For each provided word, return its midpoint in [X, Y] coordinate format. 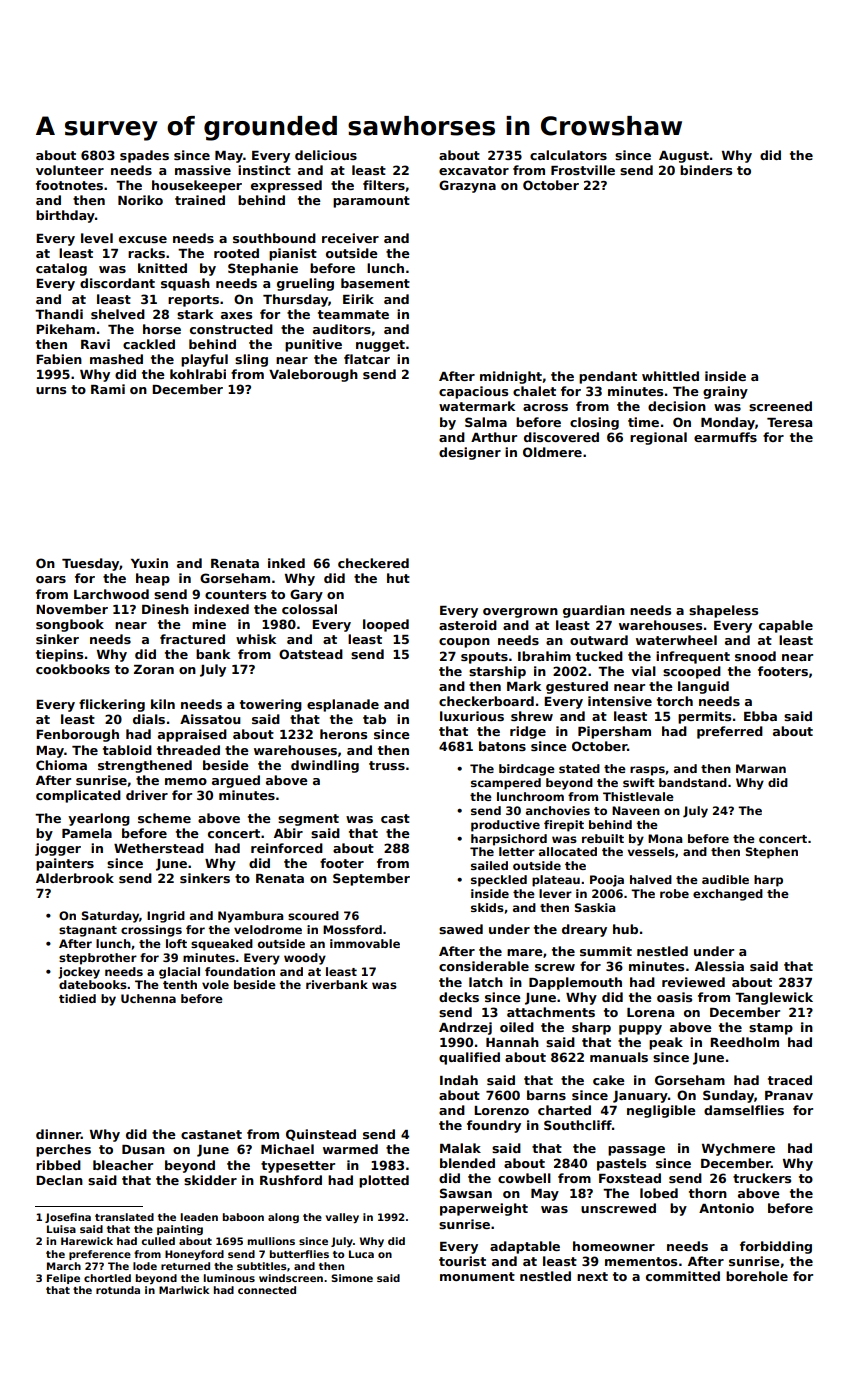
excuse [143, 239]
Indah [459, 1080]
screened [780, 406]
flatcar [367, 359]
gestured [577, 687]
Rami [108, 389]
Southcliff [578, 1125]
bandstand [693, 782]
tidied [77, 998]
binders [706, 170]
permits [704, 717]
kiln [163, 704]
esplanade [343, 705]
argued [236, 781]
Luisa [61, 1229]
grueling [305, 284]
